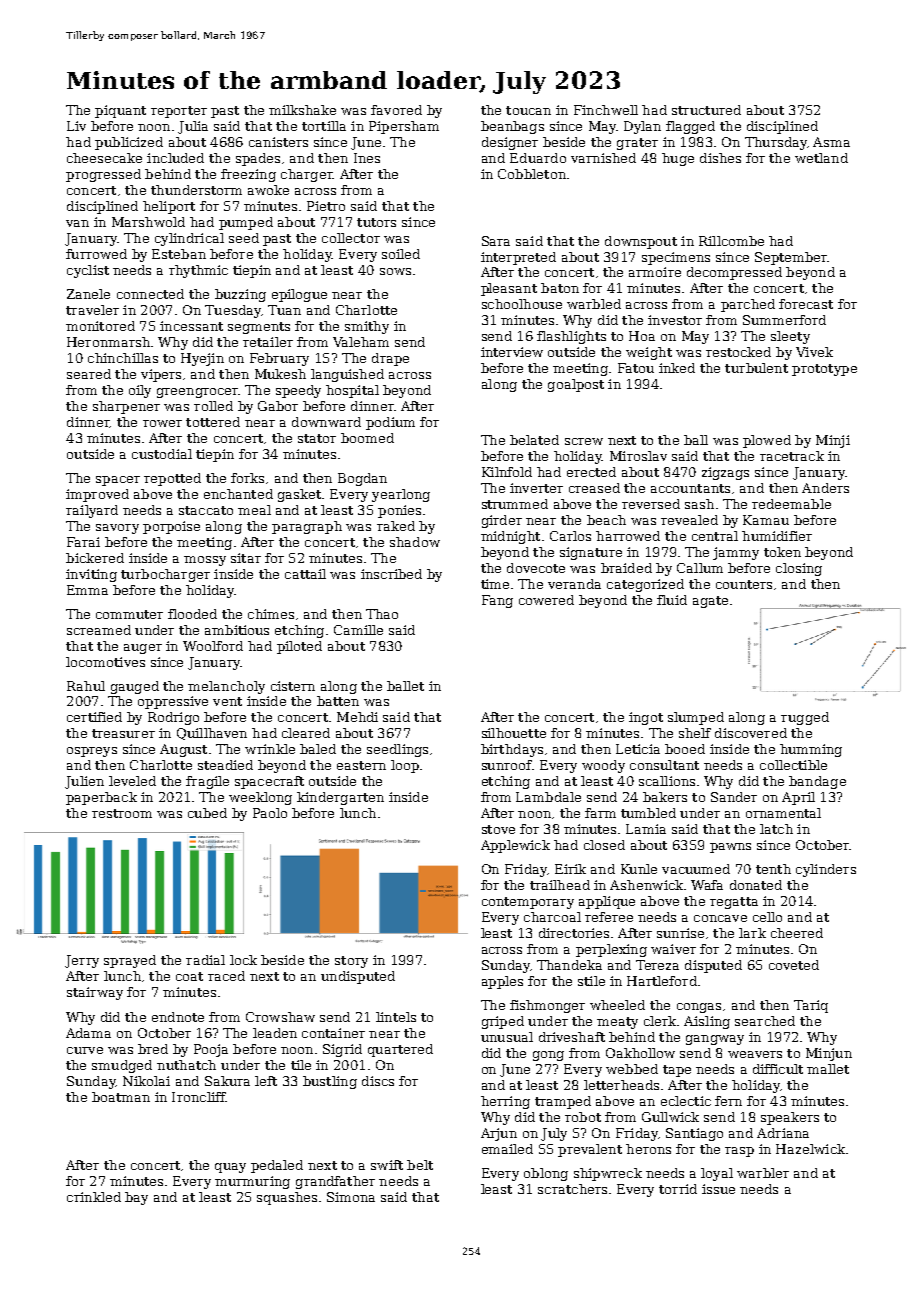  I want to click on improved, so click(97, 495).
